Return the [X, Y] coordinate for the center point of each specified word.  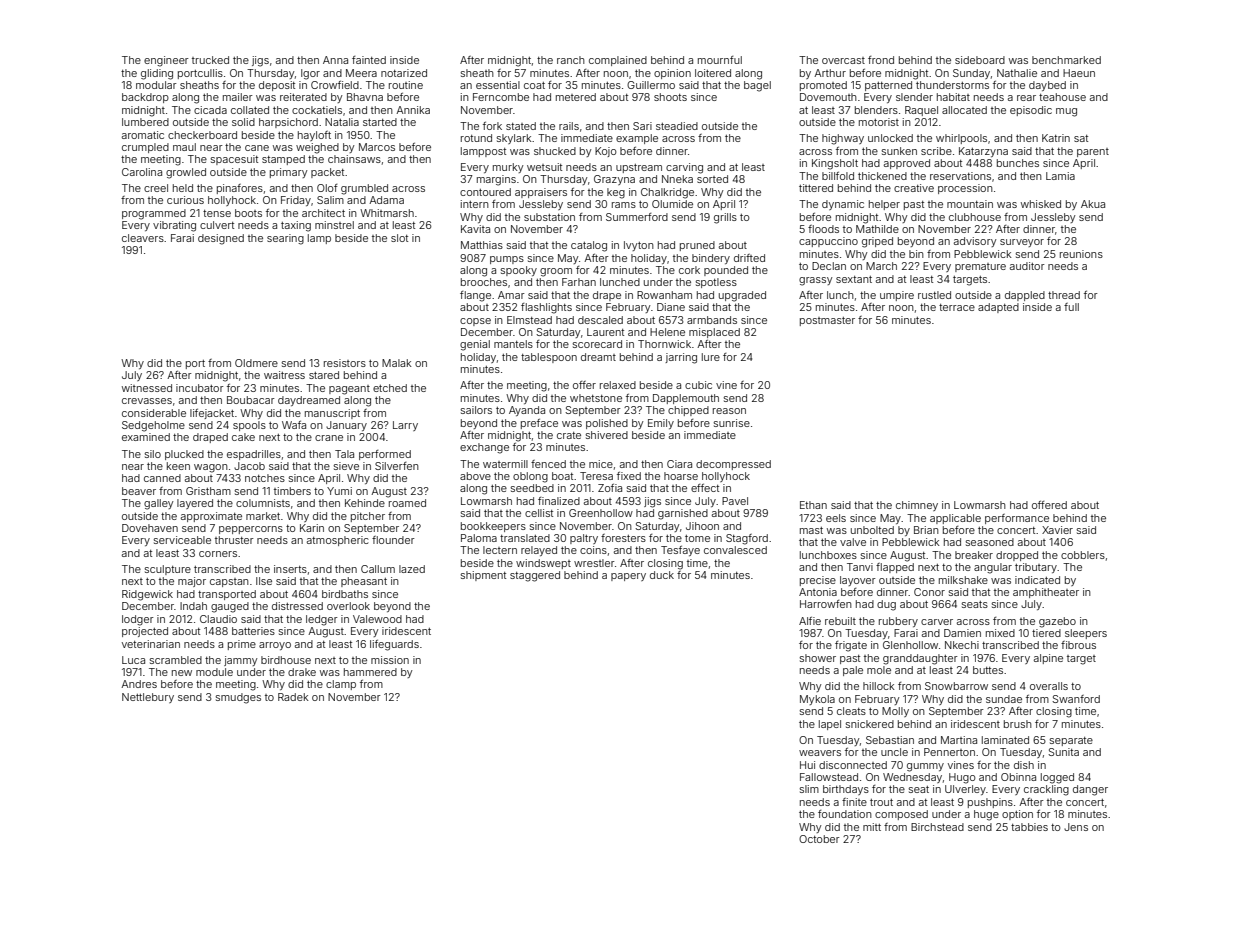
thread [1064, 295]
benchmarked [1066, 60]
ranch [571, 60]
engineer [166, 61]
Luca [133, 660]
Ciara [679, 464]
